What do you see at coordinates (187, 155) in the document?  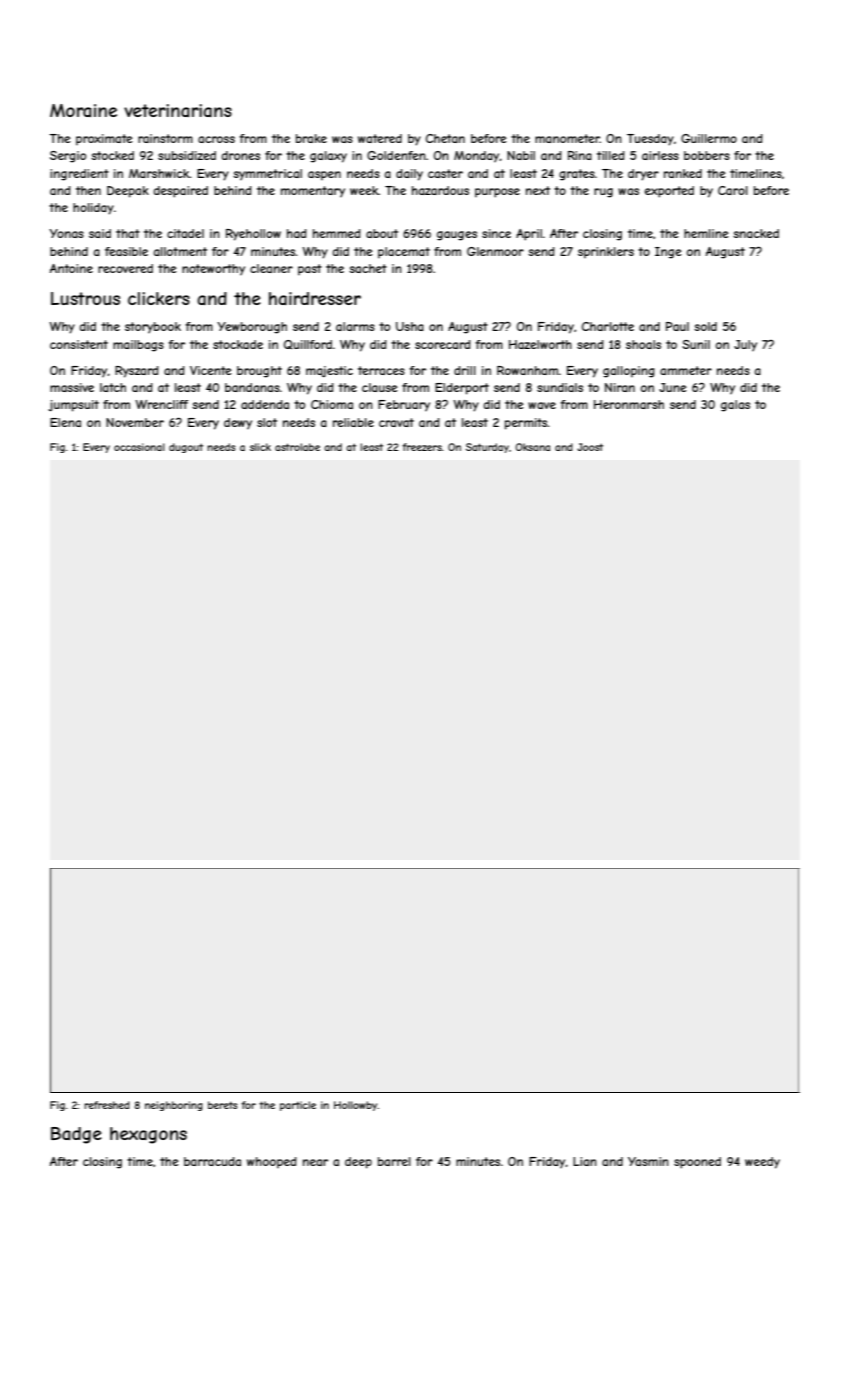 I see `subsidized` at bounding box center [187, 155].
